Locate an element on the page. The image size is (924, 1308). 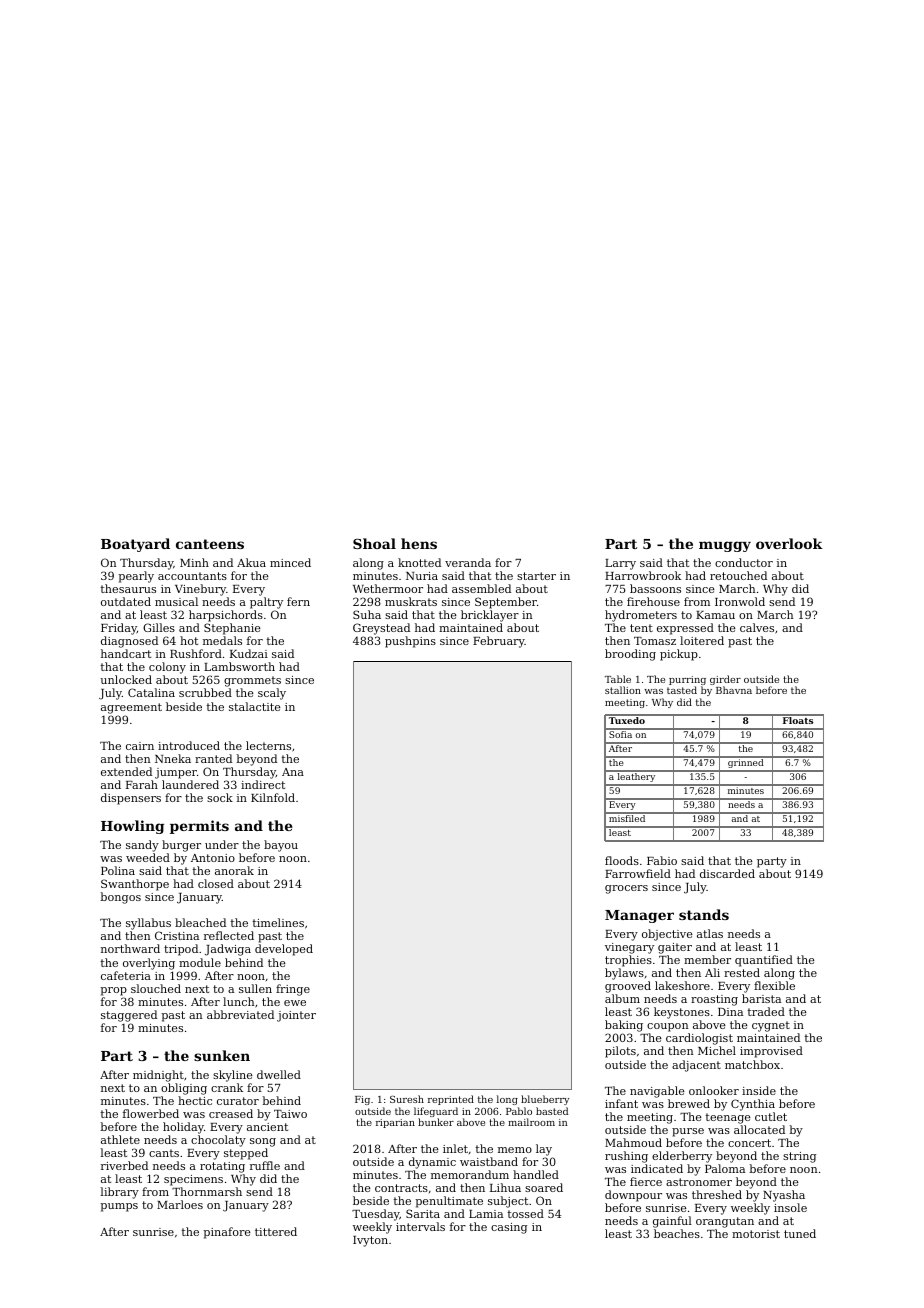
bayou is located at coordinates (281, 846).
